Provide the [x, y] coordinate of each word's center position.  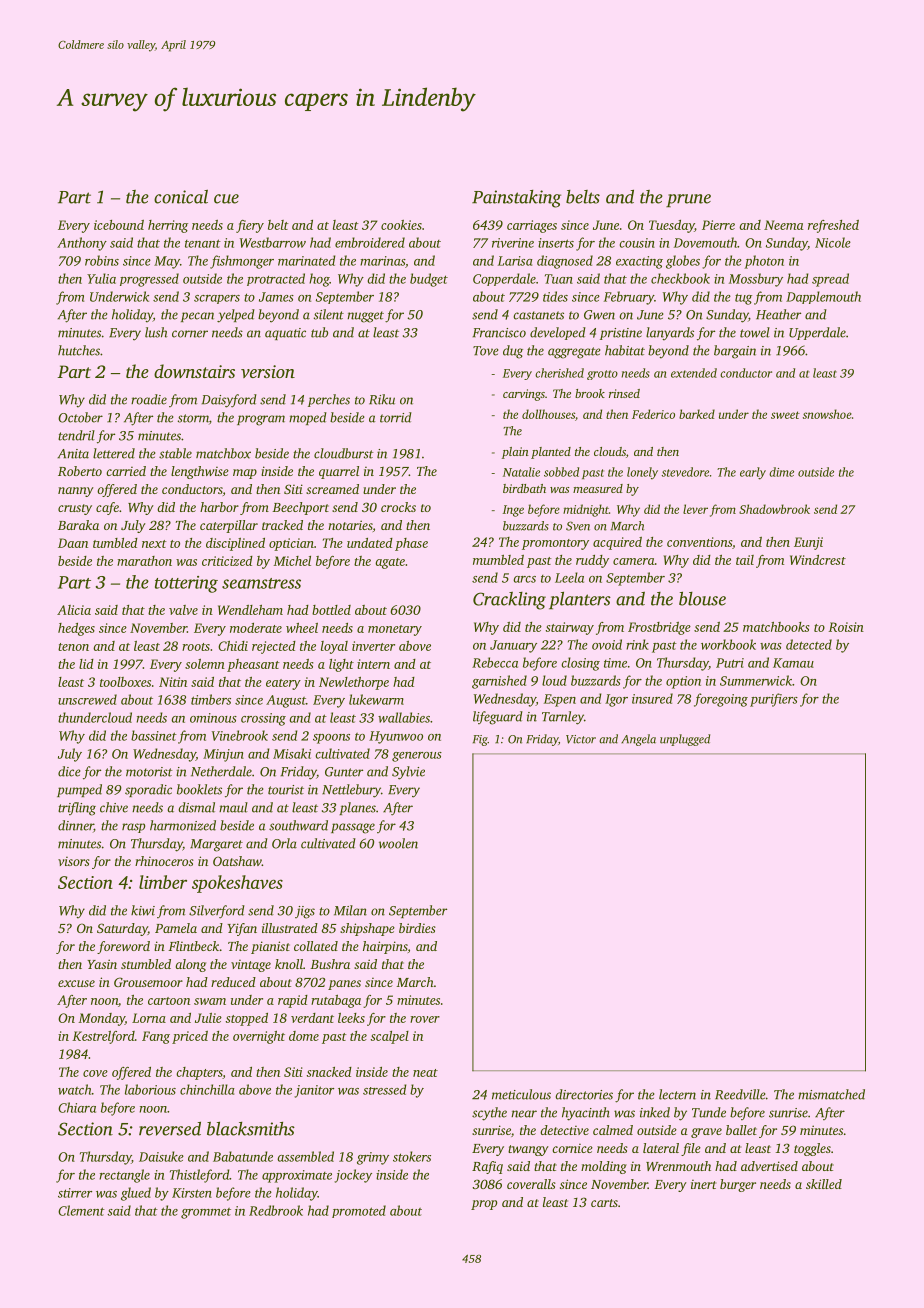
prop [484, 1205]
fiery [250, 226]
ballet [741, 1130]
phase [411, 544]
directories [584, 1094]
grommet [206, 1213]
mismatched [831, 1094]
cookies [401, 225]
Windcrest [818, 560]
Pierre [718, 225]
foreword [123, 947]
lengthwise [200, 472]
